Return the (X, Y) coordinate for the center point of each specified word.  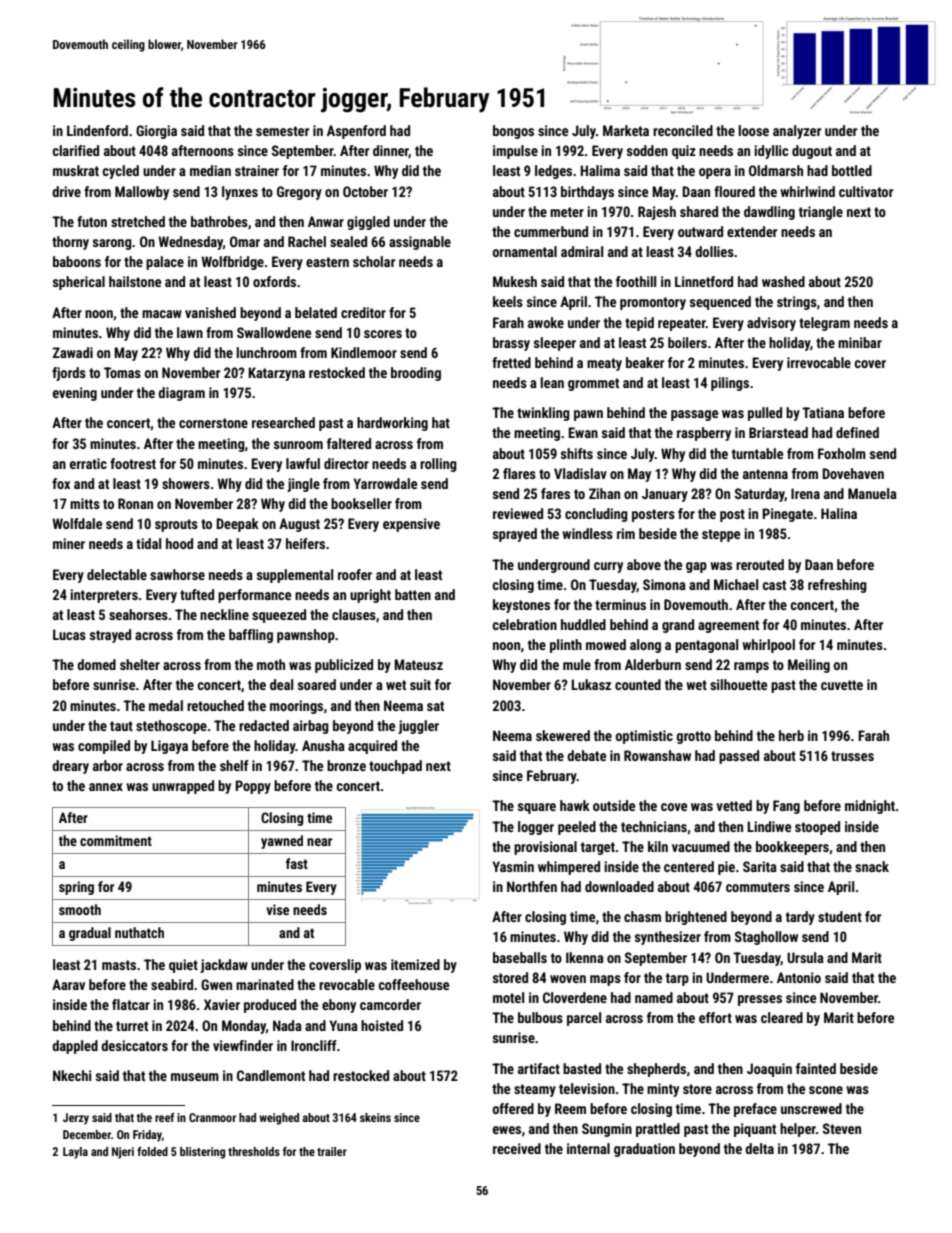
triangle (821, 213)
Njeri (123, 1153)
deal (281, 684)
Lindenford (97, 130)
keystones (521, 606)
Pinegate (787, 515)
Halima (600, 170)
